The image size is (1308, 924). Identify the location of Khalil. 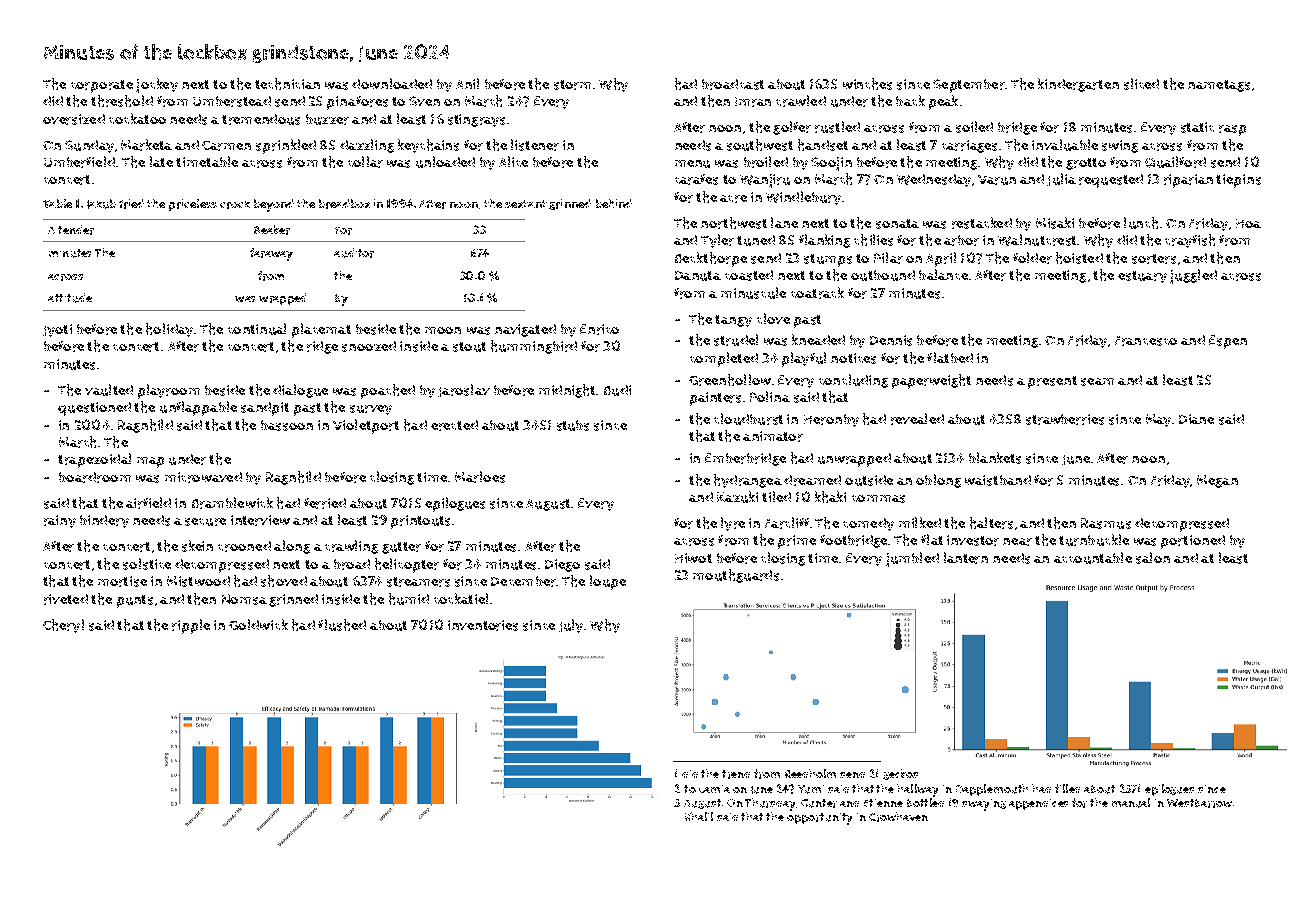
(699, 816).
